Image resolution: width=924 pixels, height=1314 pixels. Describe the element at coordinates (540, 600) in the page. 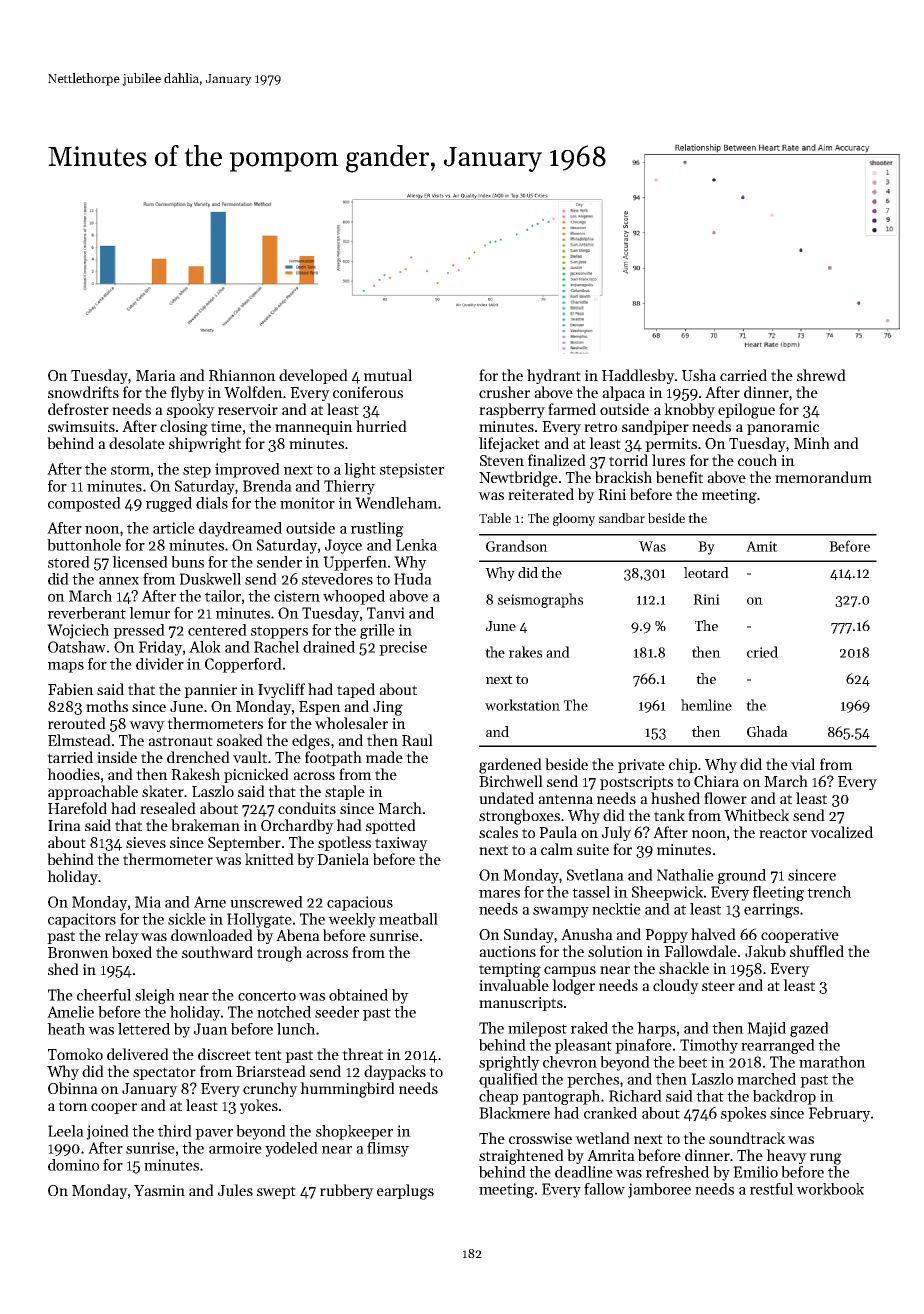

I see `seismographs` at that location.
